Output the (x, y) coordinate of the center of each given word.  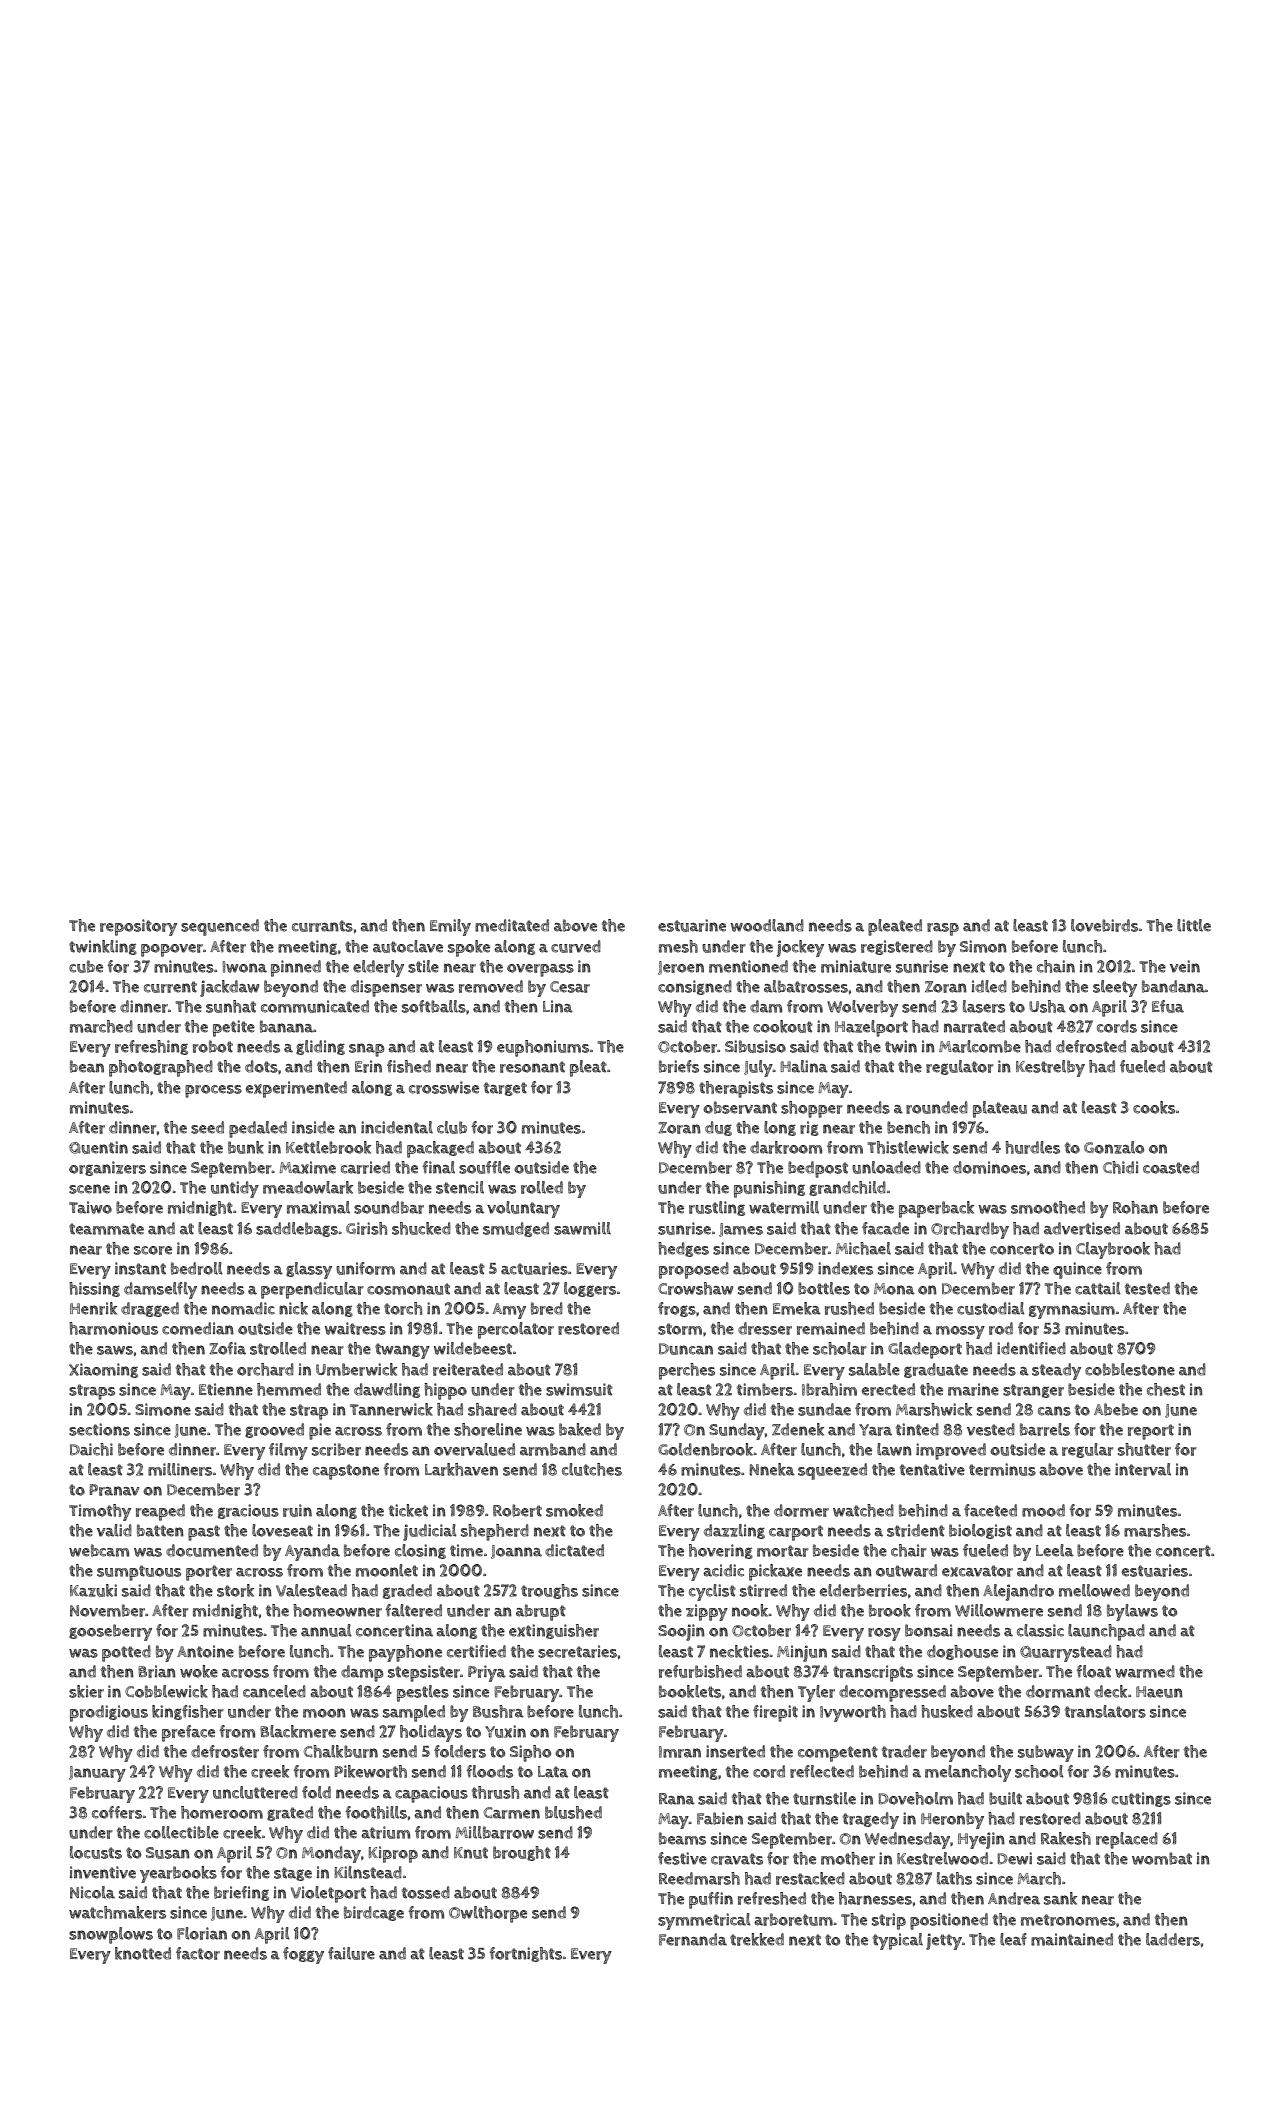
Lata (553, 1772)
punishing (769, 1189)
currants (322, 926)
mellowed (1094, 1590)
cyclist (712, 1592)
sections (99, 1429)
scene (89, 1189)
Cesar (570, 987)
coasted (1171, 1167)
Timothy (100, 1512)
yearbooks (178, 1874)
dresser (765, 1328)
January (97, 1774)
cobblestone (1130, 1369)
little (1194, 925)
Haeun (1159, 1692)
